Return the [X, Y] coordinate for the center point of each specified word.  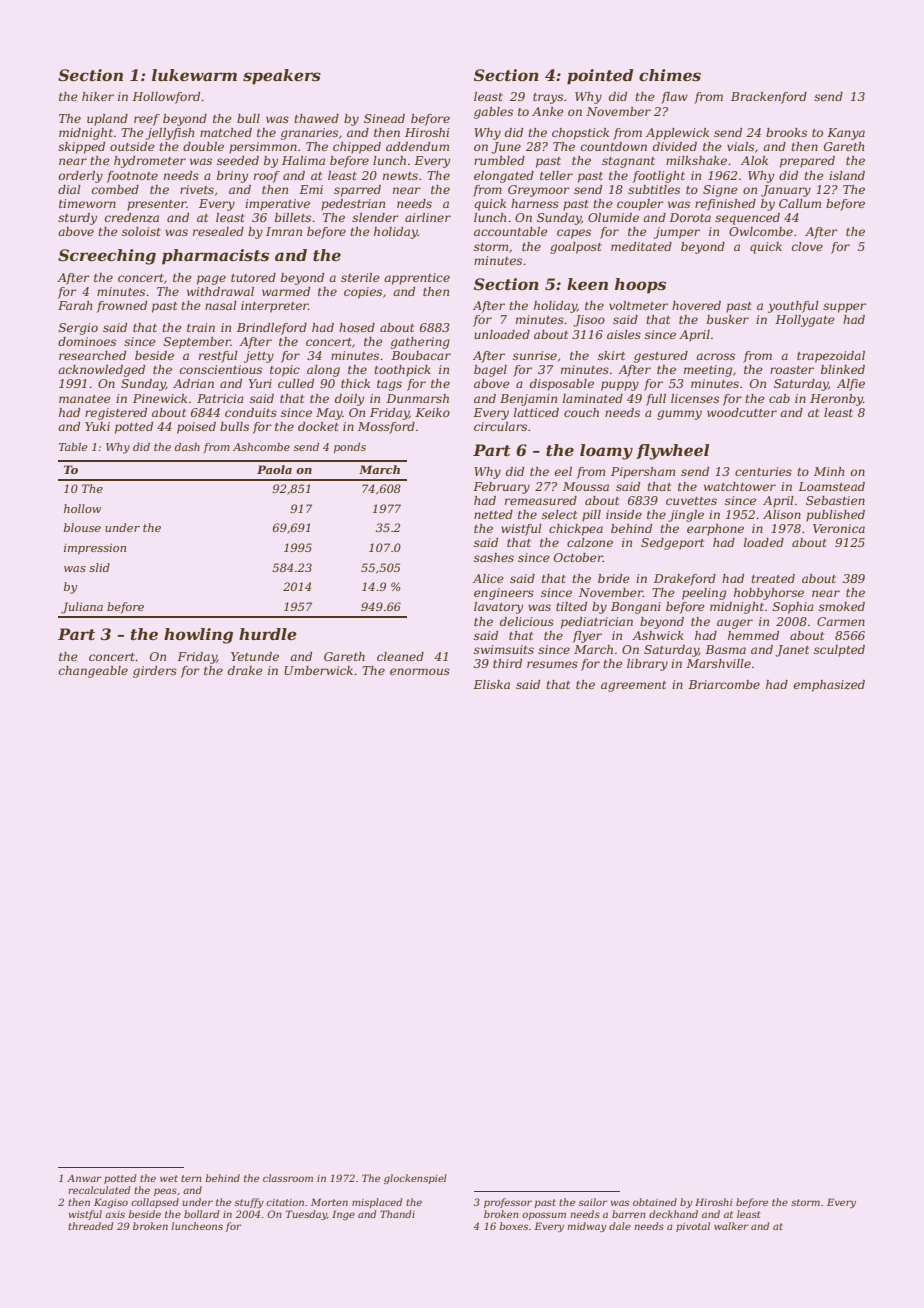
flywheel [672, 452]
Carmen [841, 621]
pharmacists [215, 257]
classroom [288, 1178]
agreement [633, 686]
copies [363, 293]
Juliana [82, 608]
